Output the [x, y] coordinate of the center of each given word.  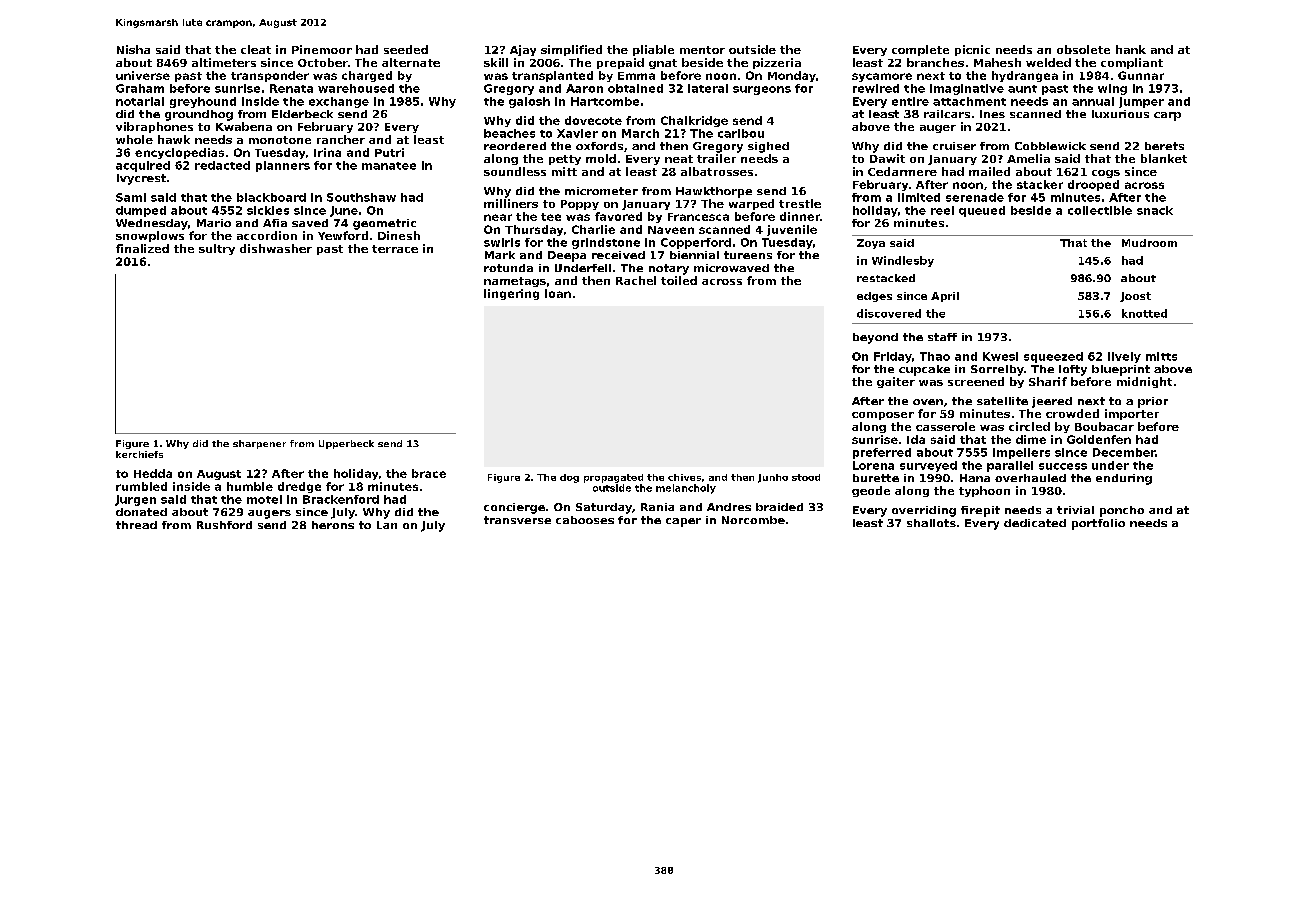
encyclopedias [179, 153]
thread [136, 525]
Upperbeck [346, 444]
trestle [800, 203]
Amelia [1028, 158]
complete [920, 50]
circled [1029, 426]
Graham [140, 88]
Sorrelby [997, 370]
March [640, 133]
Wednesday [152, 224]
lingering [511, 294]
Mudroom [1149, 243]
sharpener [259, 444]
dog [569, 478]
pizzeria [777, 63]
